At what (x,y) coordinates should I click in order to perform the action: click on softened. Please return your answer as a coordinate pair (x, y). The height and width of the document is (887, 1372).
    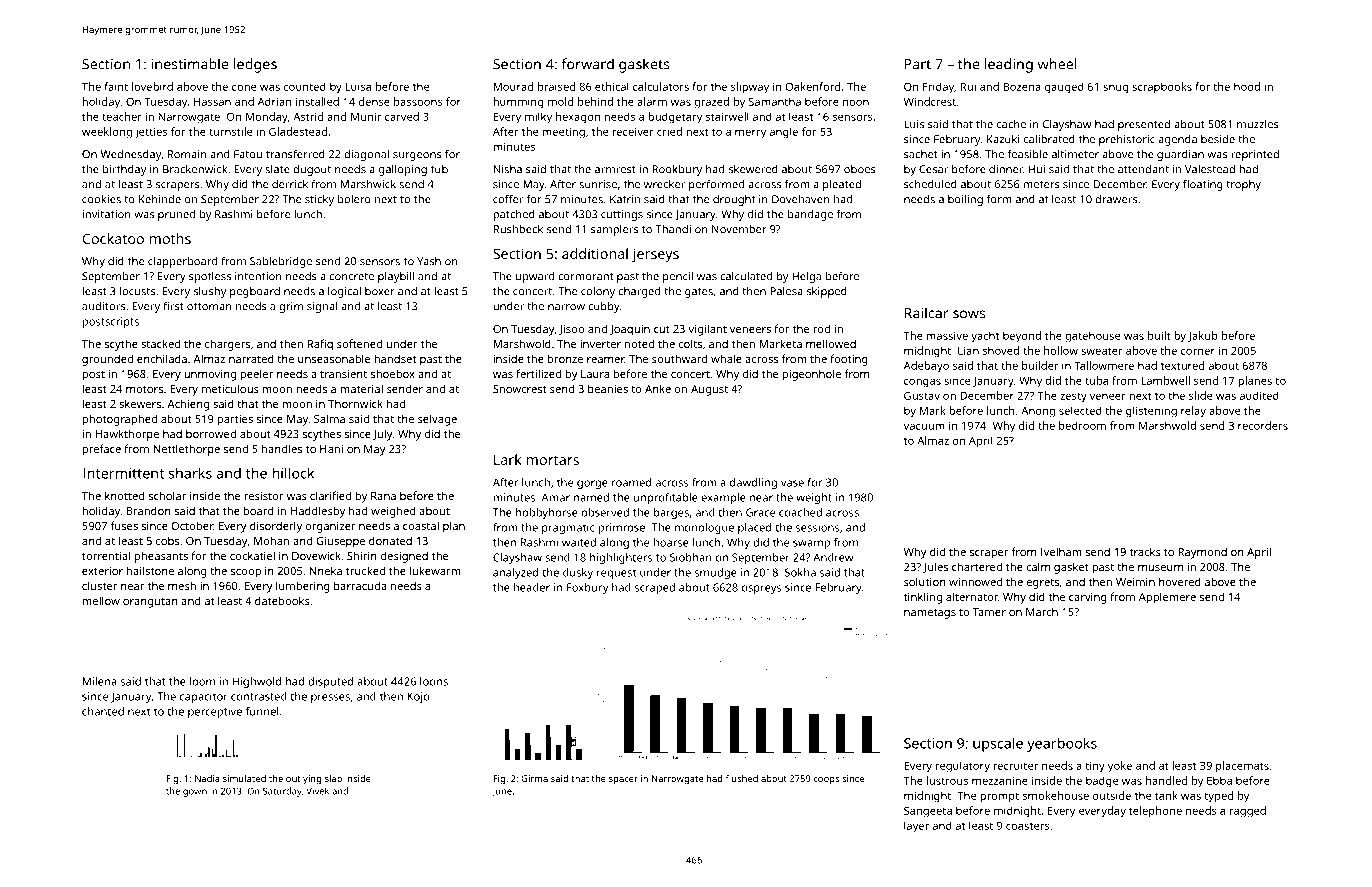
    Looking at the image, I should click on (359, 343).
